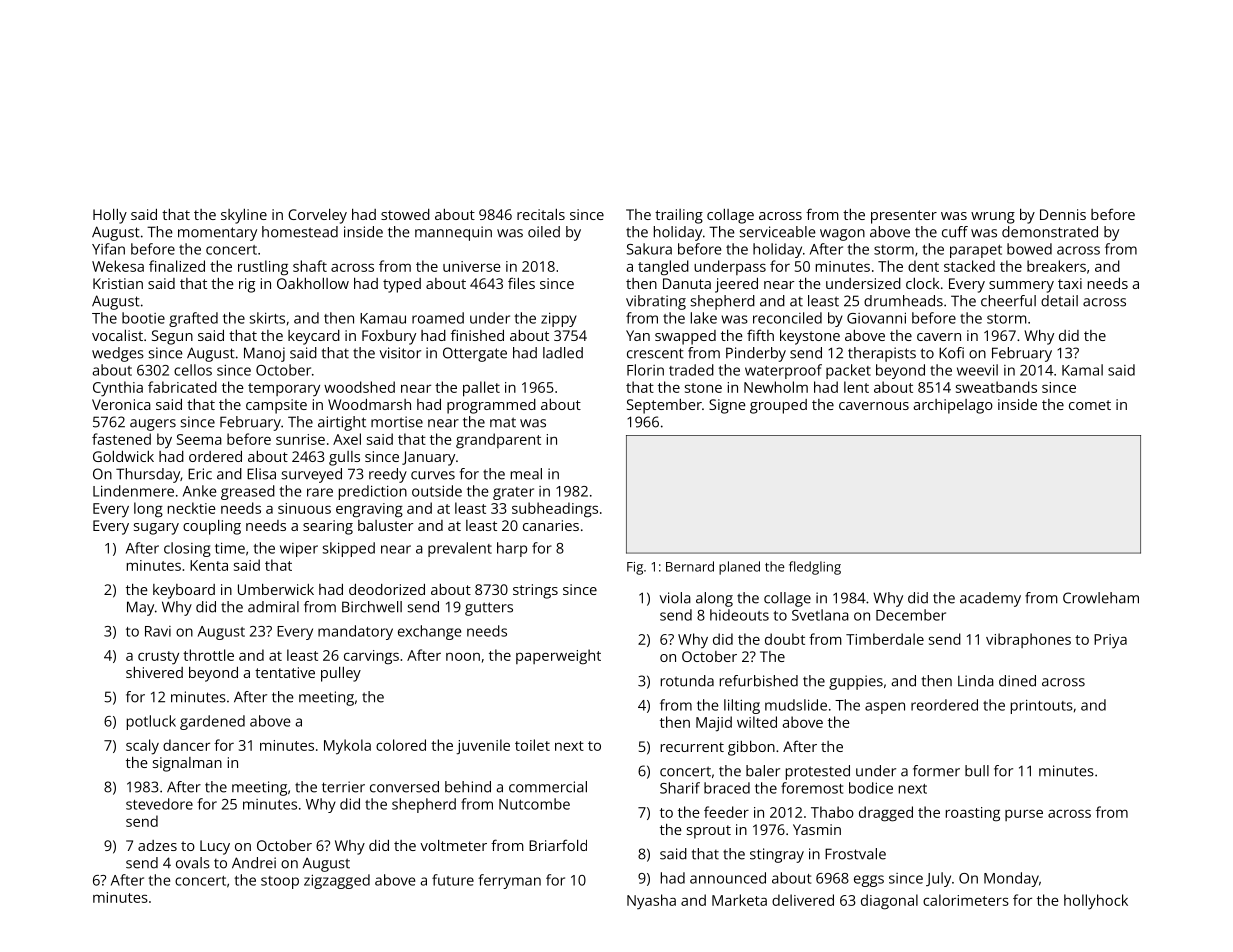 This screenshot has height=952, width=1233. I want to click on Kristian, so click(118, 283).
